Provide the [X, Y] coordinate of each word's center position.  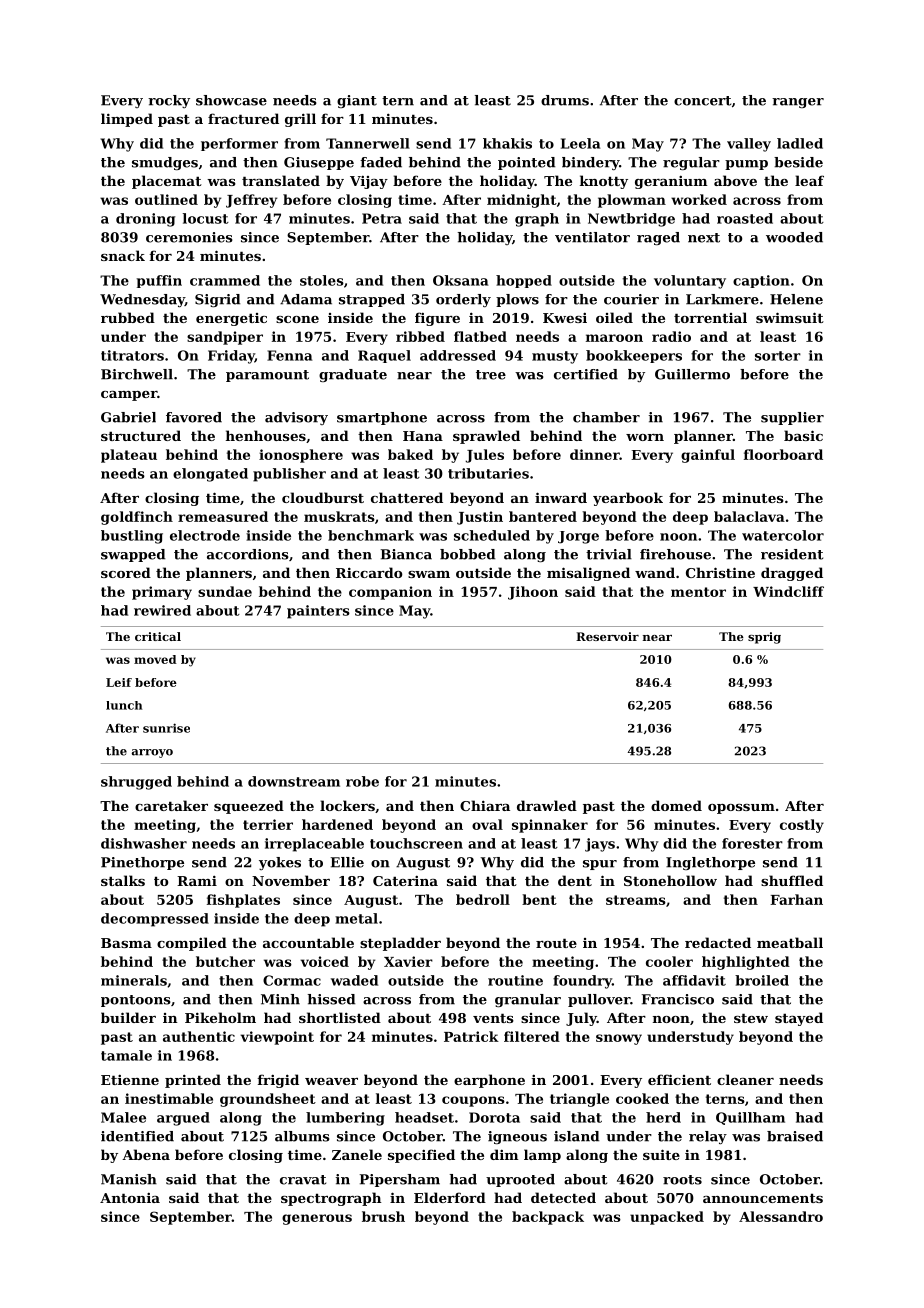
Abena [146, 1154]
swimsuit [790, 317]
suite [661, 1154]
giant [357, 101]
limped [127, 120]
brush [383, 1216]
